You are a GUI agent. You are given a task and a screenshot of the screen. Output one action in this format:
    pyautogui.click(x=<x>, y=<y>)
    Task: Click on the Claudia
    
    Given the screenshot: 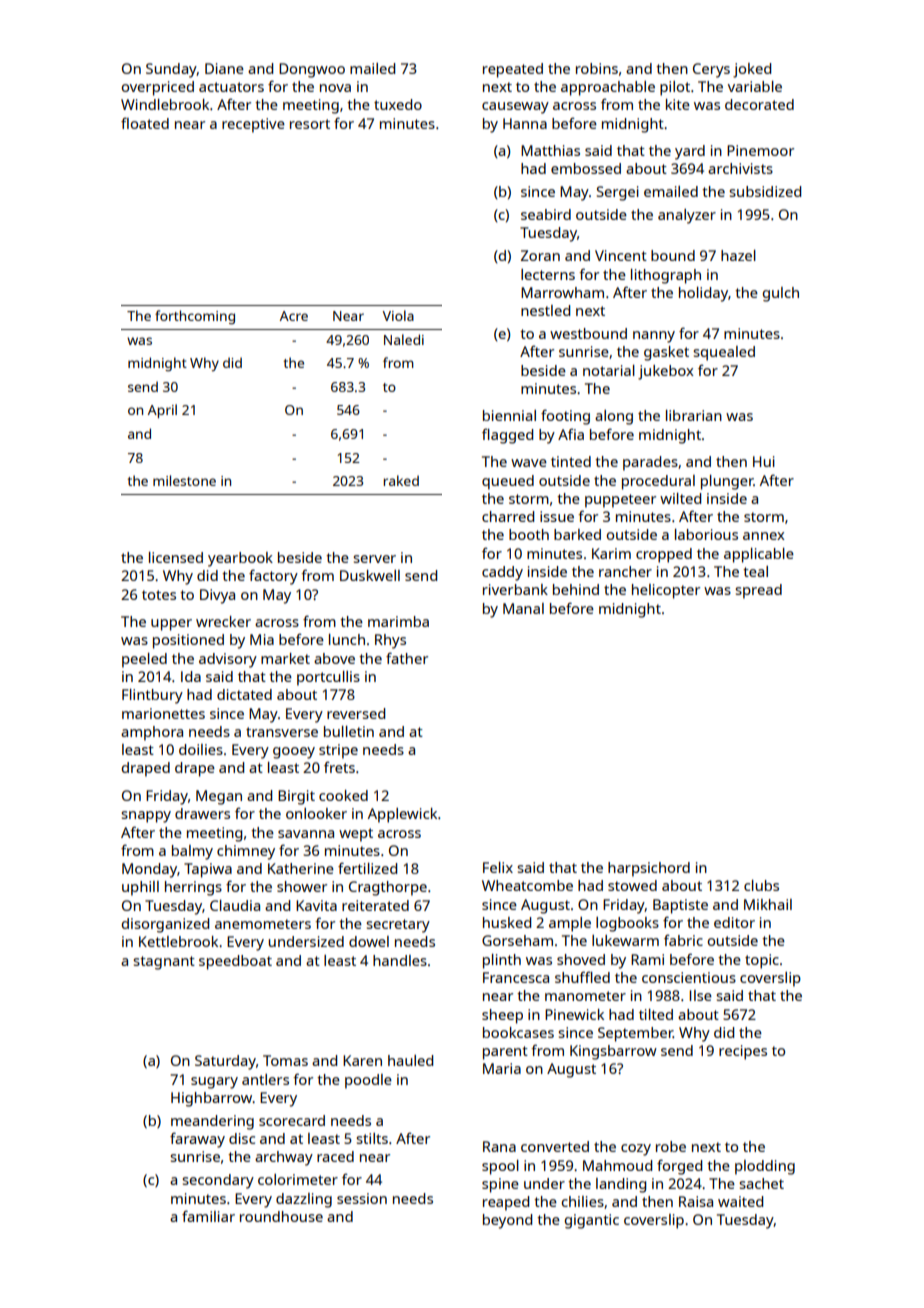 What is the action you would take?
    pyautogui.click(x=235, y=905)
